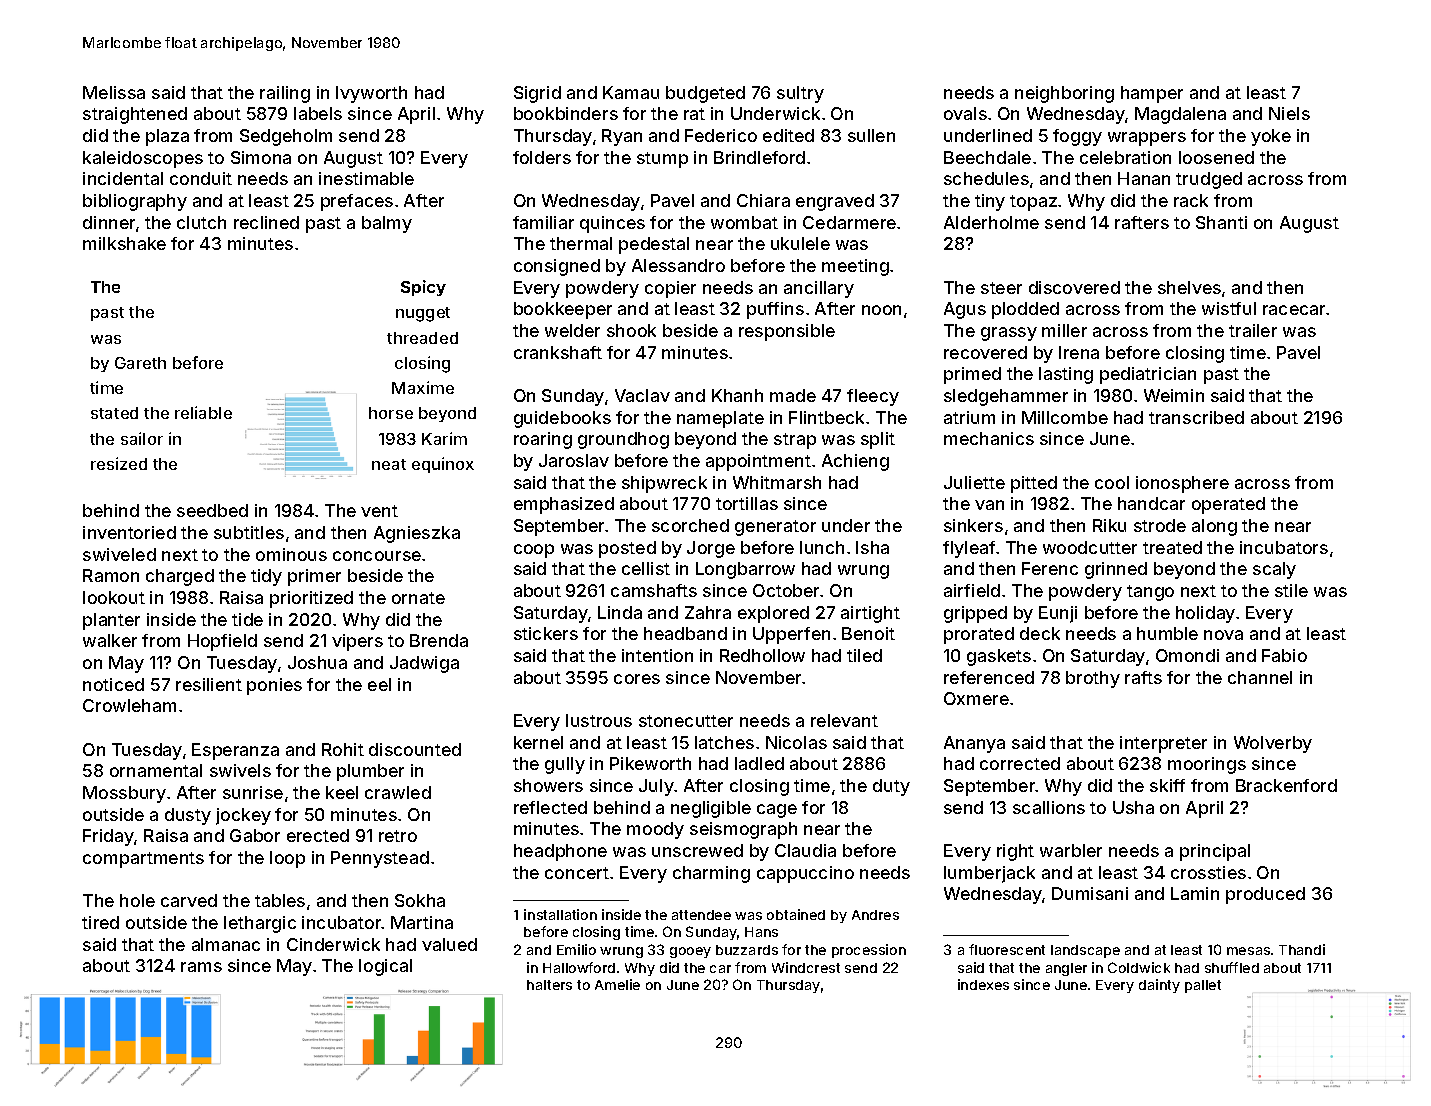 The height and width of the image is (1106, 1431). What do you see at coordinates (333, 944) in the image?
I see `Cinderwick` at bounding box center [333, 944].
